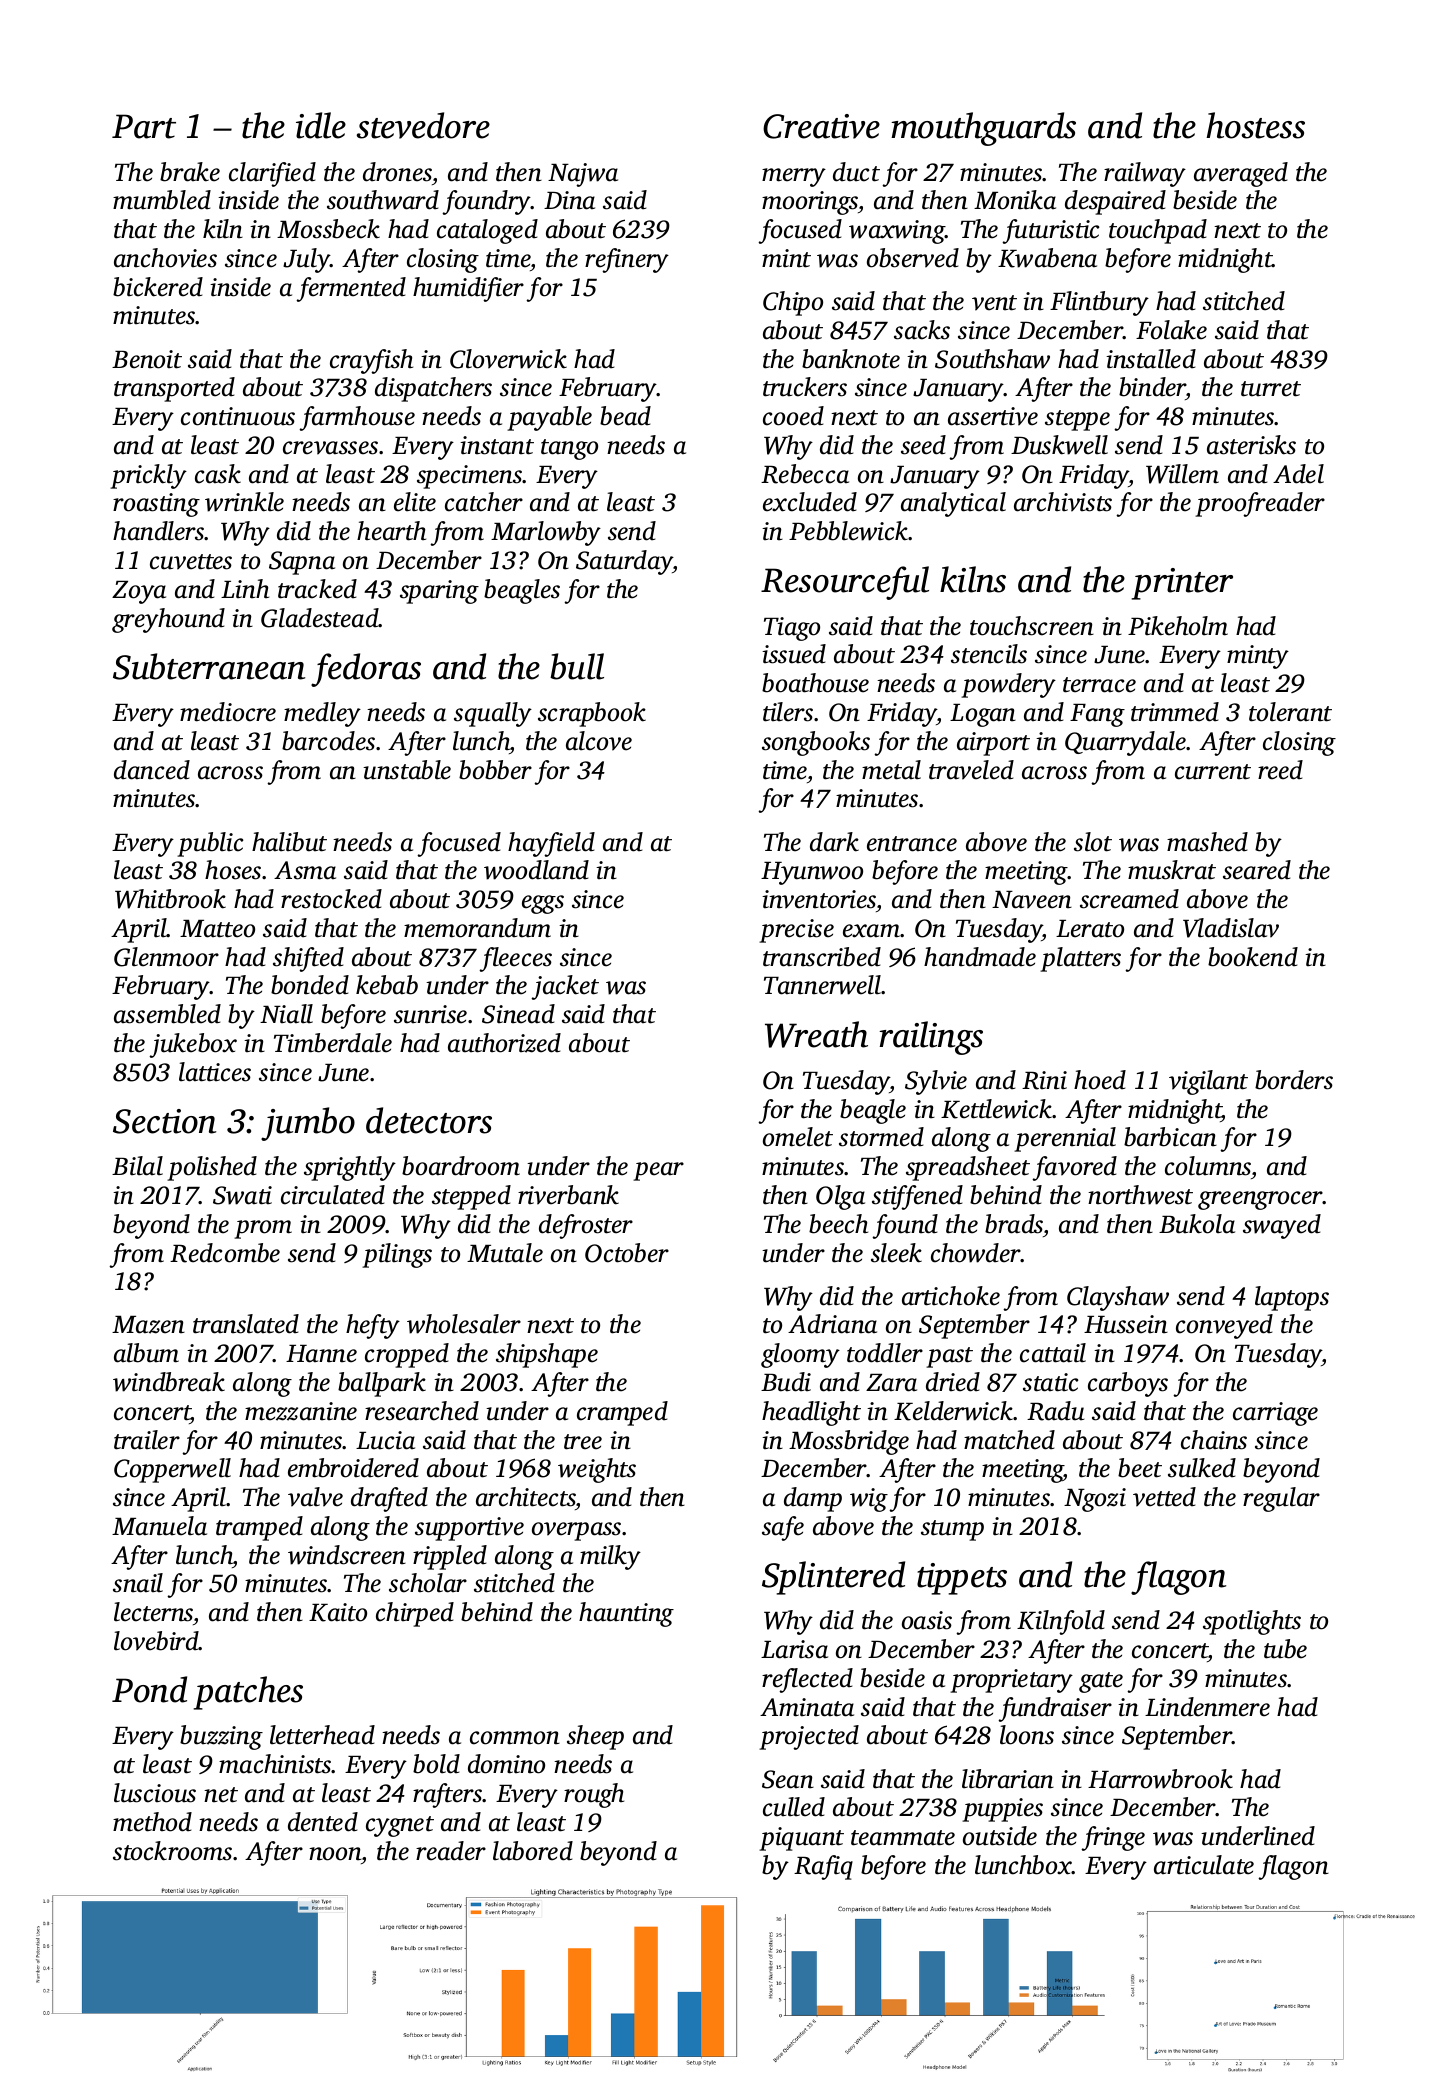  I want to click on jacket, so click(565, 987).
